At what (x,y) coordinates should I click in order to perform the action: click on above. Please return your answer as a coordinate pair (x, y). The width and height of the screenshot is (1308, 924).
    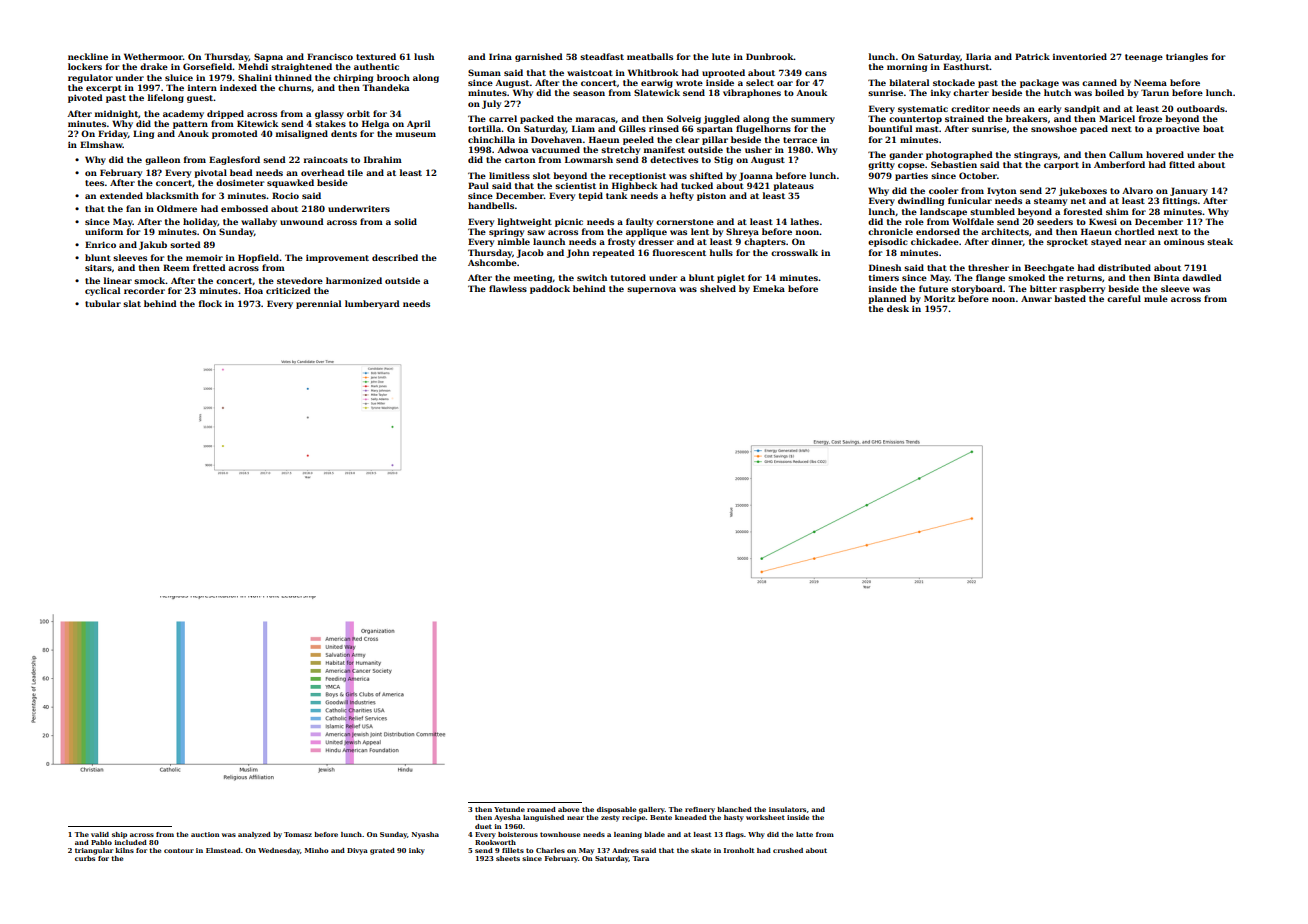
    Looking at the image, I should click on (568, 809).
